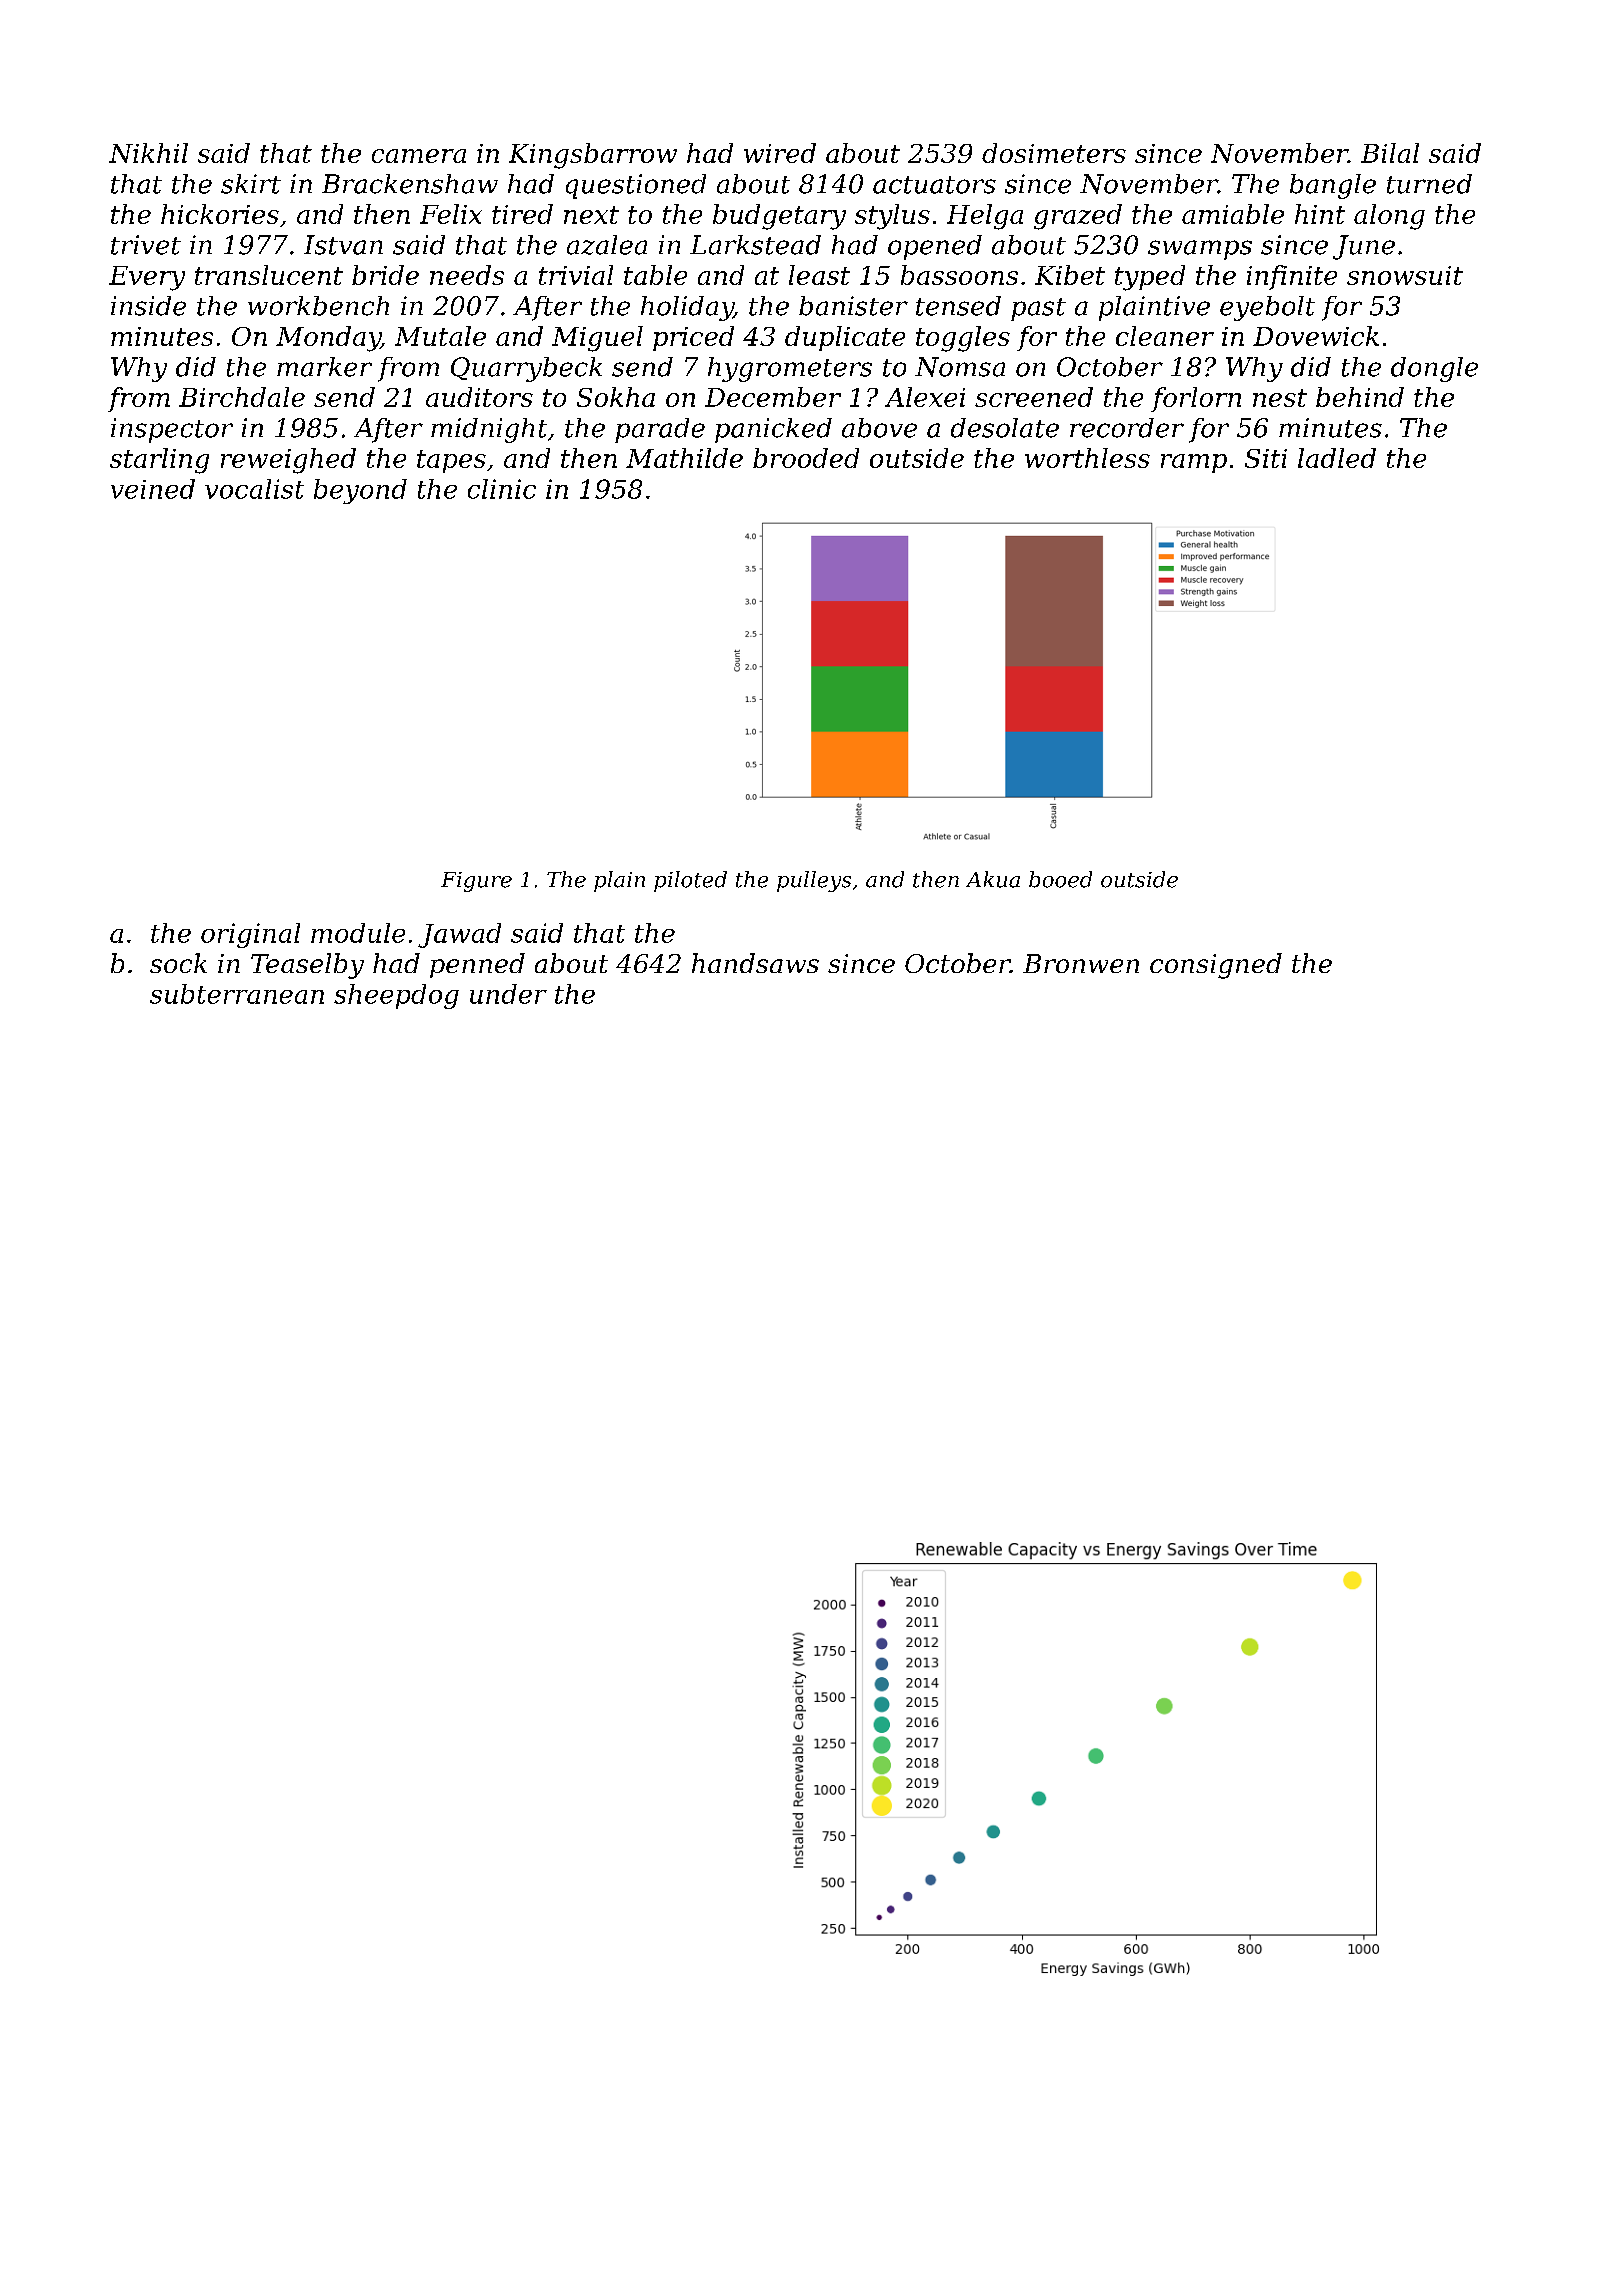 The width and height of the screenshot is (1620, 2292). What do you see at coordinates (1078, 217) in the screenshot?
I see `grazed` at bounding box center [1078, 217].
